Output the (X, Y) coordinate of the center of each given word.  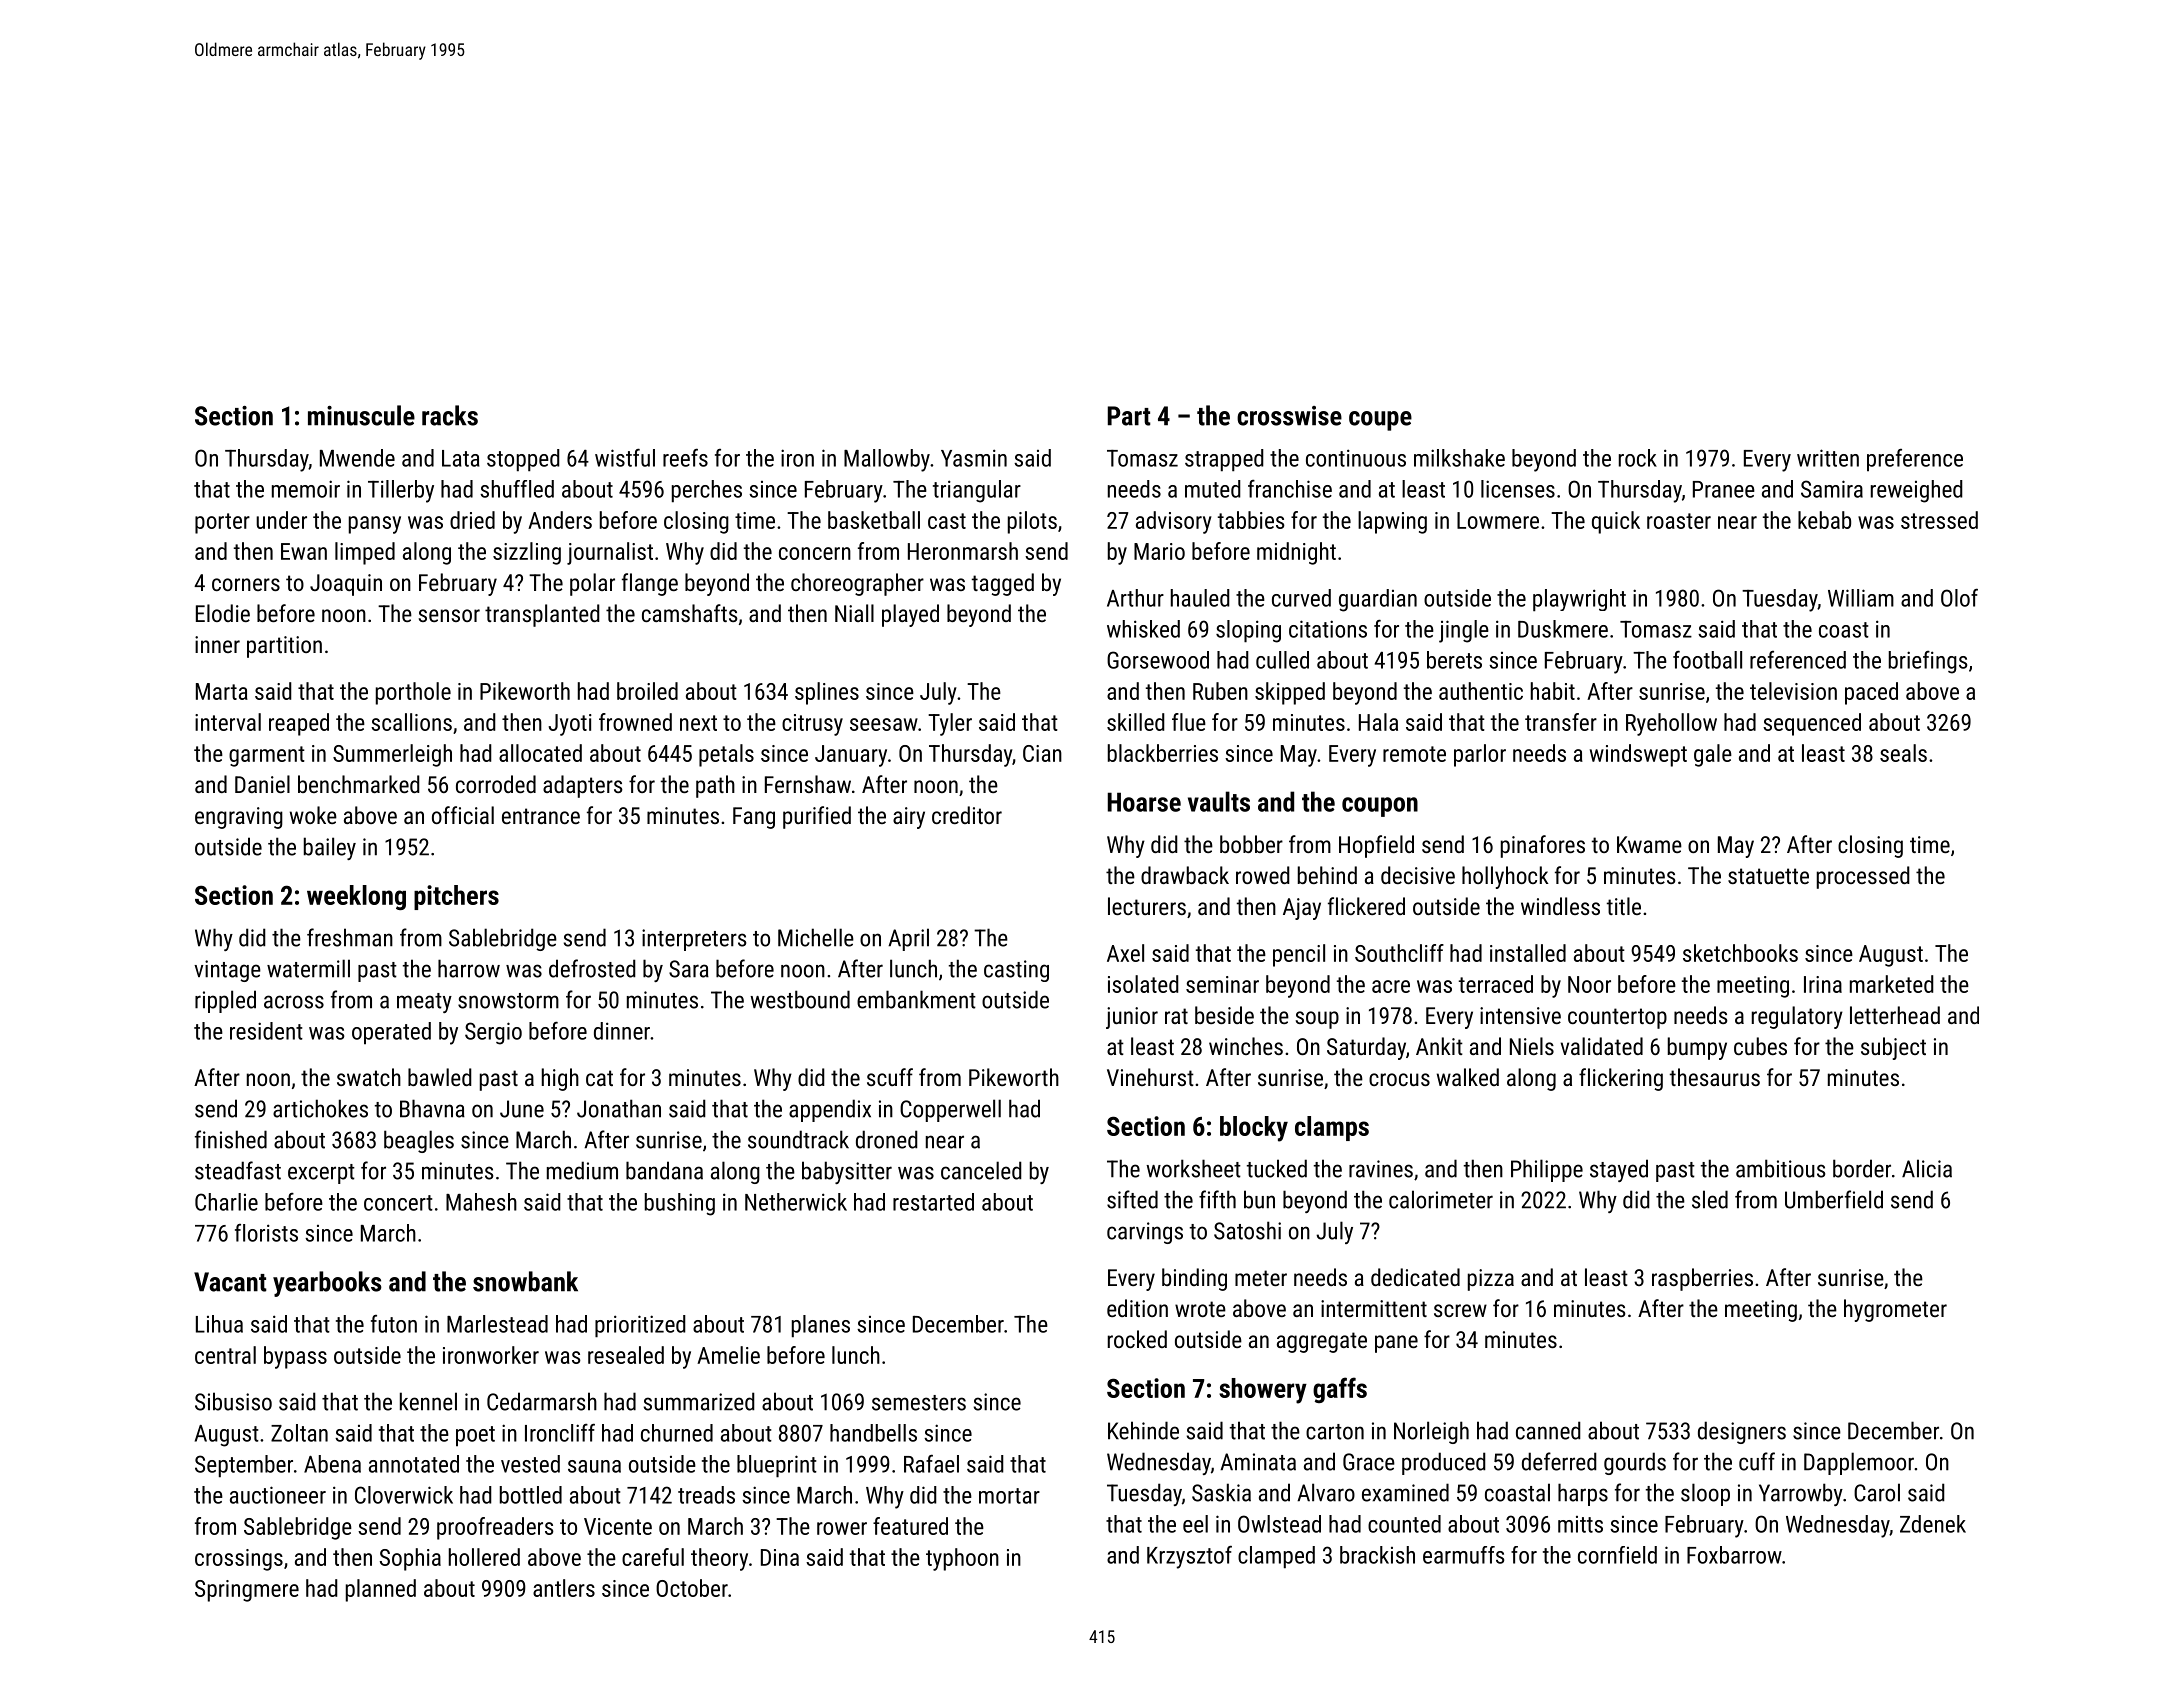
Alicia (1927, 1168)
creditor (967, 815)
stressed (1939, 520)
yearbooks (327, 1284)
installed (1528, 953)
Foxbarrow (1734, 1555)
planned (381, 1590)
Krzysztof (1189, 1557)
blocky (1254, 1129)
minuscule (361, 415)
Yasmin (974, 458)
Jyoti (570, 725)
